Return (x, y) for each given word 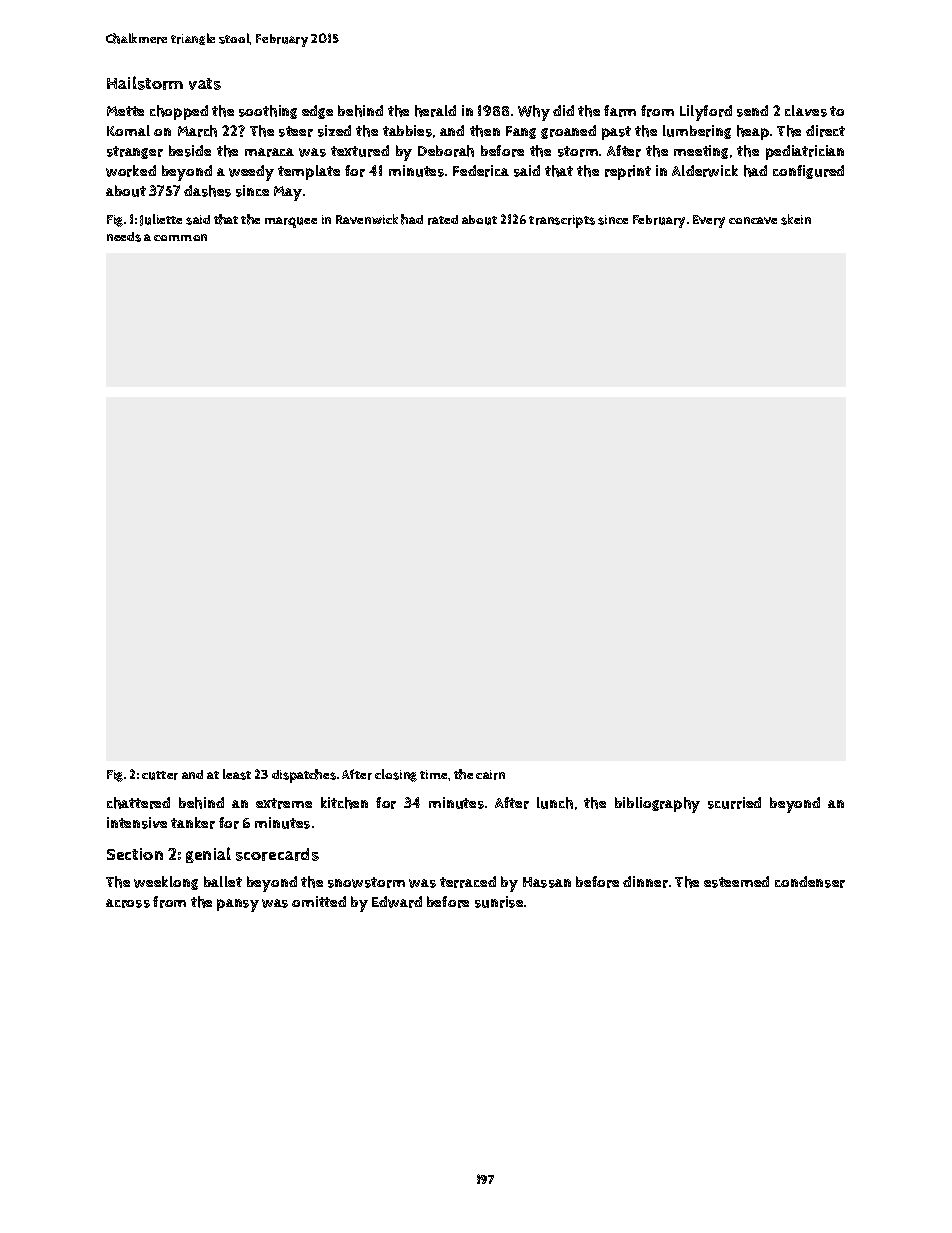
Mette (125, 111)
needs (124, 237)
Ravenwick (367, 219)
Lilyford (706, 113)
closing (396, 775)
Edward (397, 902)
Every (709, 221)
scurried (734, 803)
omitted (319, 901)
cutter (160, 775)
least (237, 774)
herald (435, 111)
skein (796, 219)
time (433, 774)
